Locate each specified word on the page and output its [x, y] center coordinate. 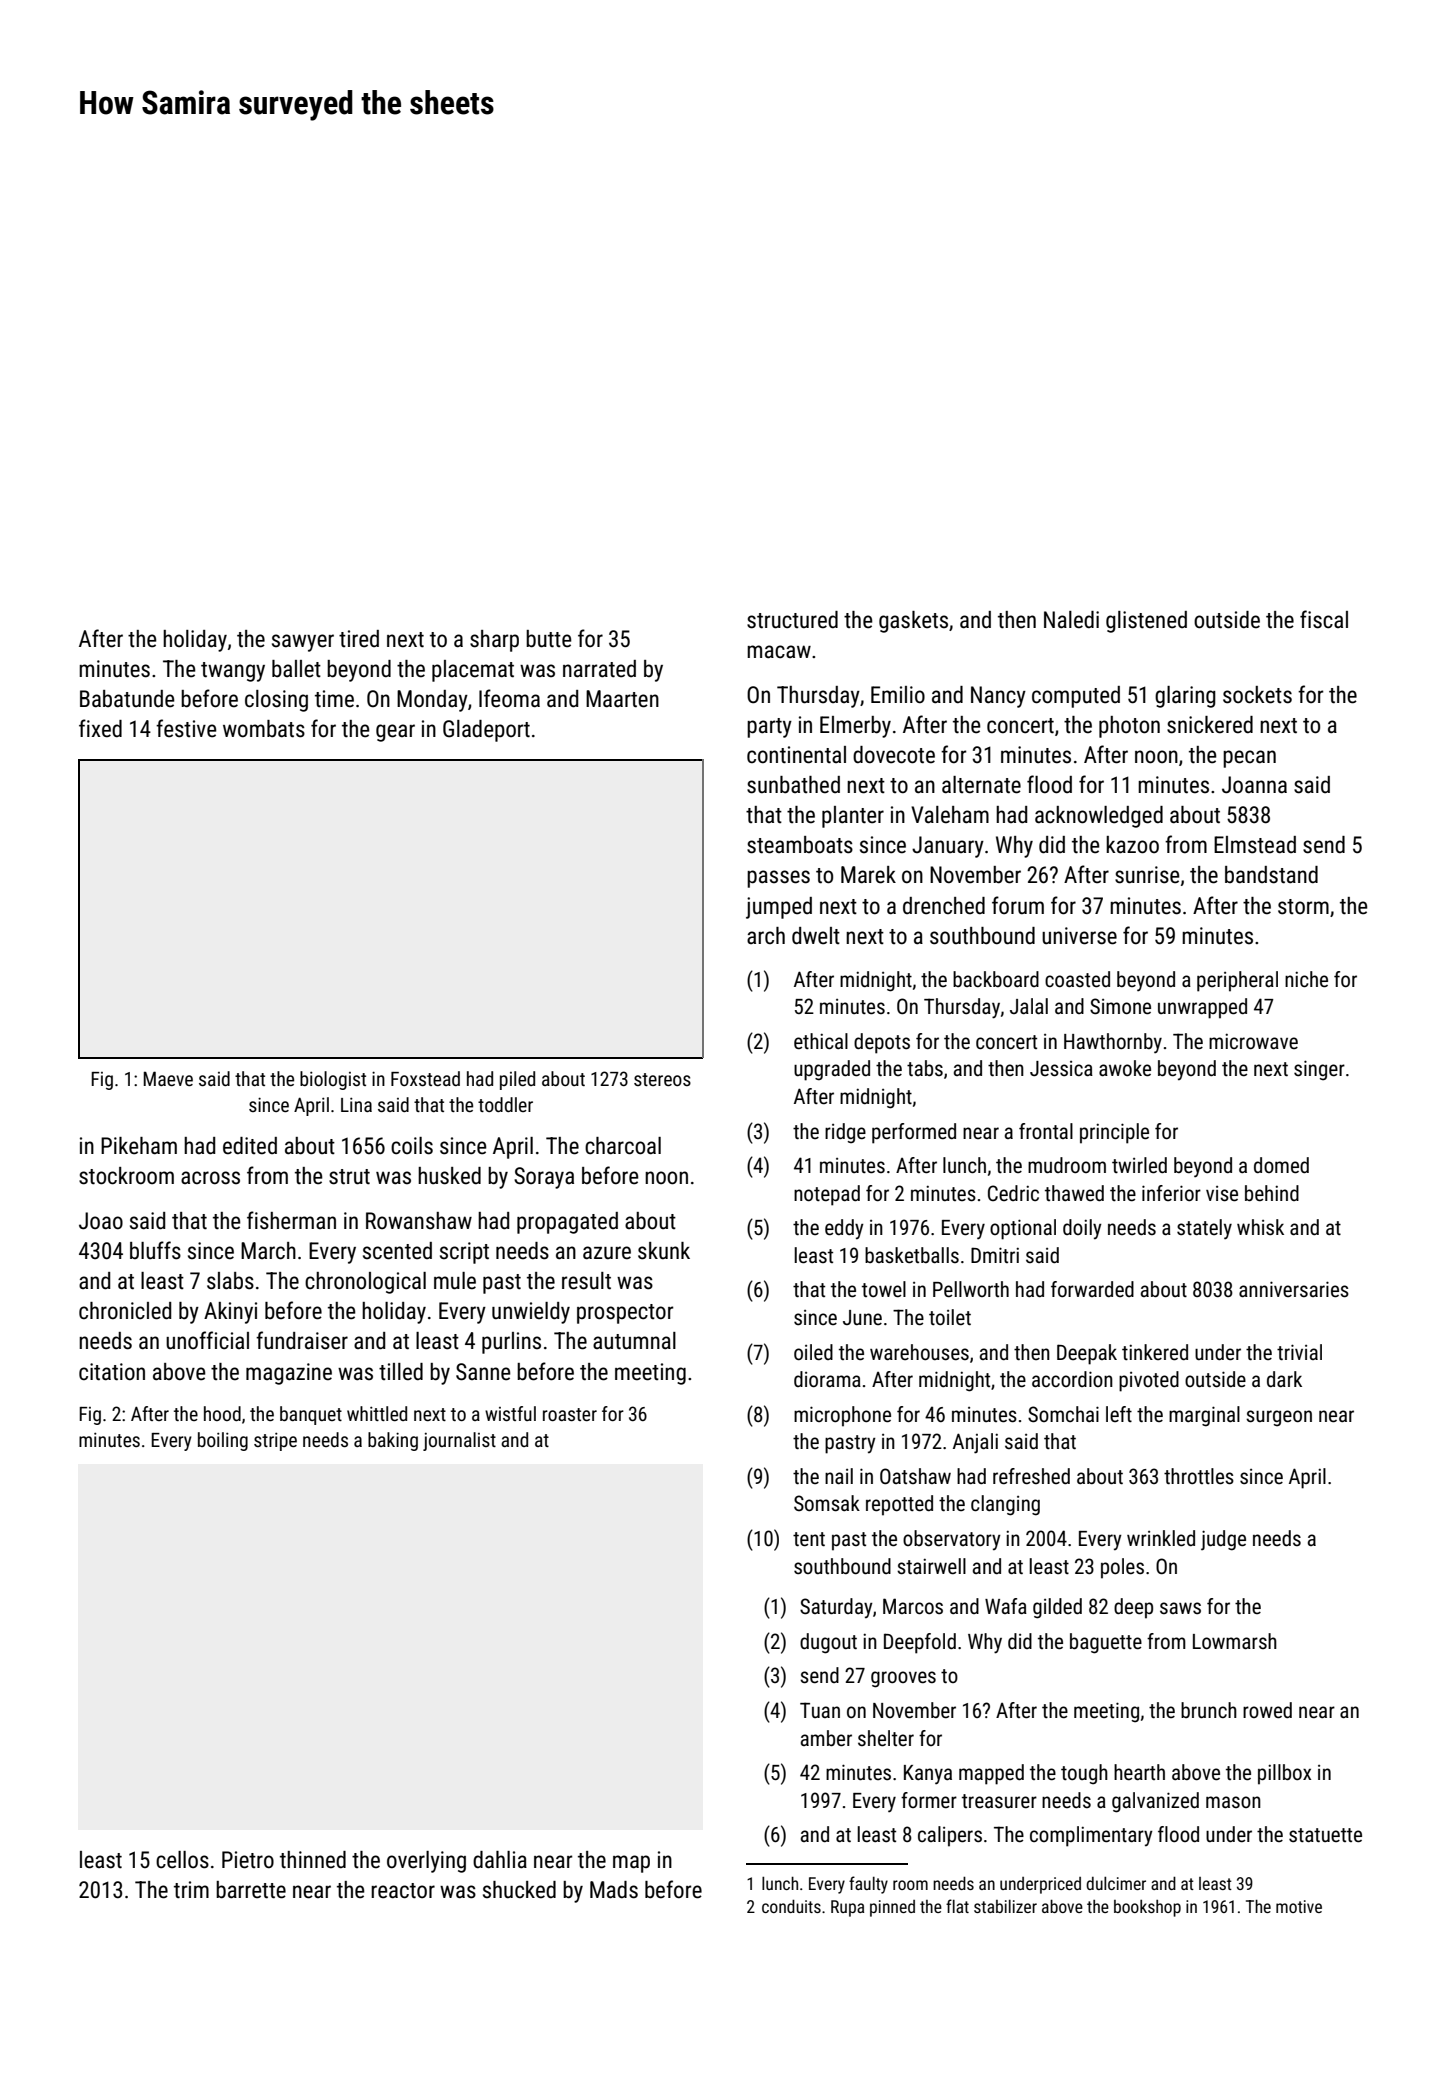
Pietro [248, 1860]
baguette [1106, 1643]
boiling [223, 1441]
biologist [333, 1080]
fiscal [1324, 619]
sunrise [1147, 875]
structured [792, 620]
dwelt [816, 936]
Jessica [1061, 1069]
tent [809, 1539]
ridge [845, 1133]
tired [359, 639]
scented [397, 1251]
